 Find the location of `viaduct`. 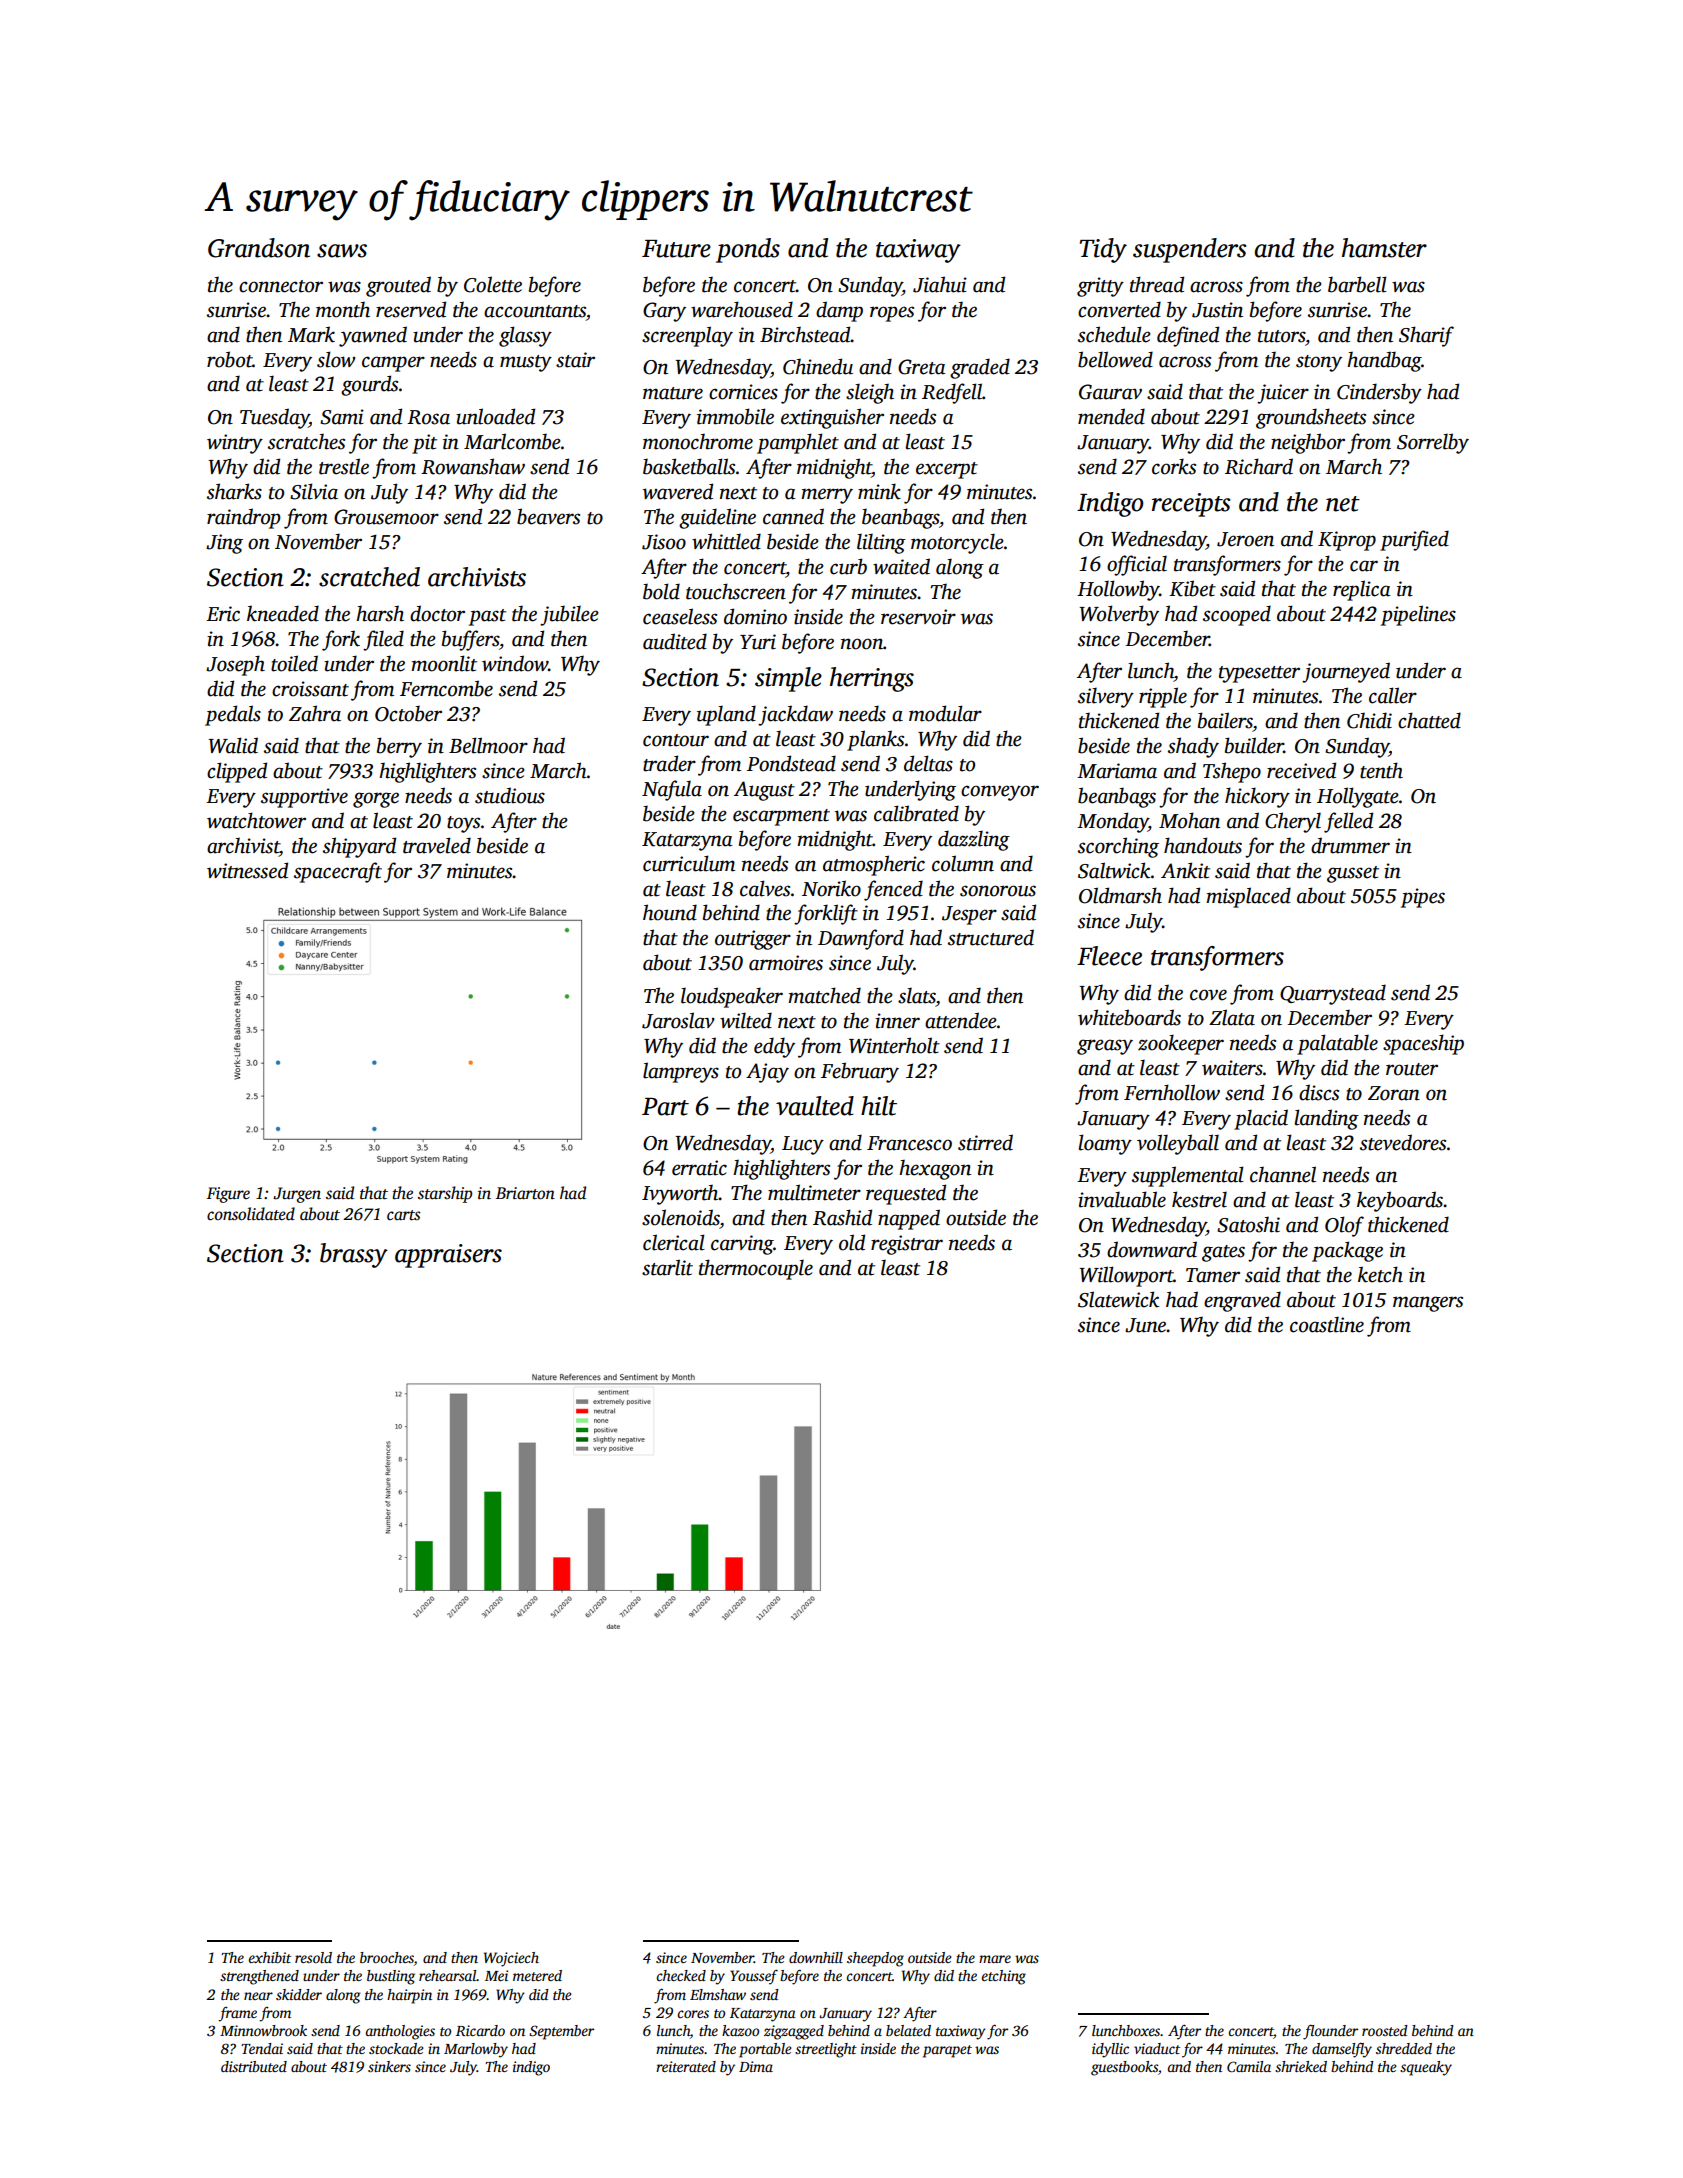

viaduct is located at coordinates (1157, 2048).
